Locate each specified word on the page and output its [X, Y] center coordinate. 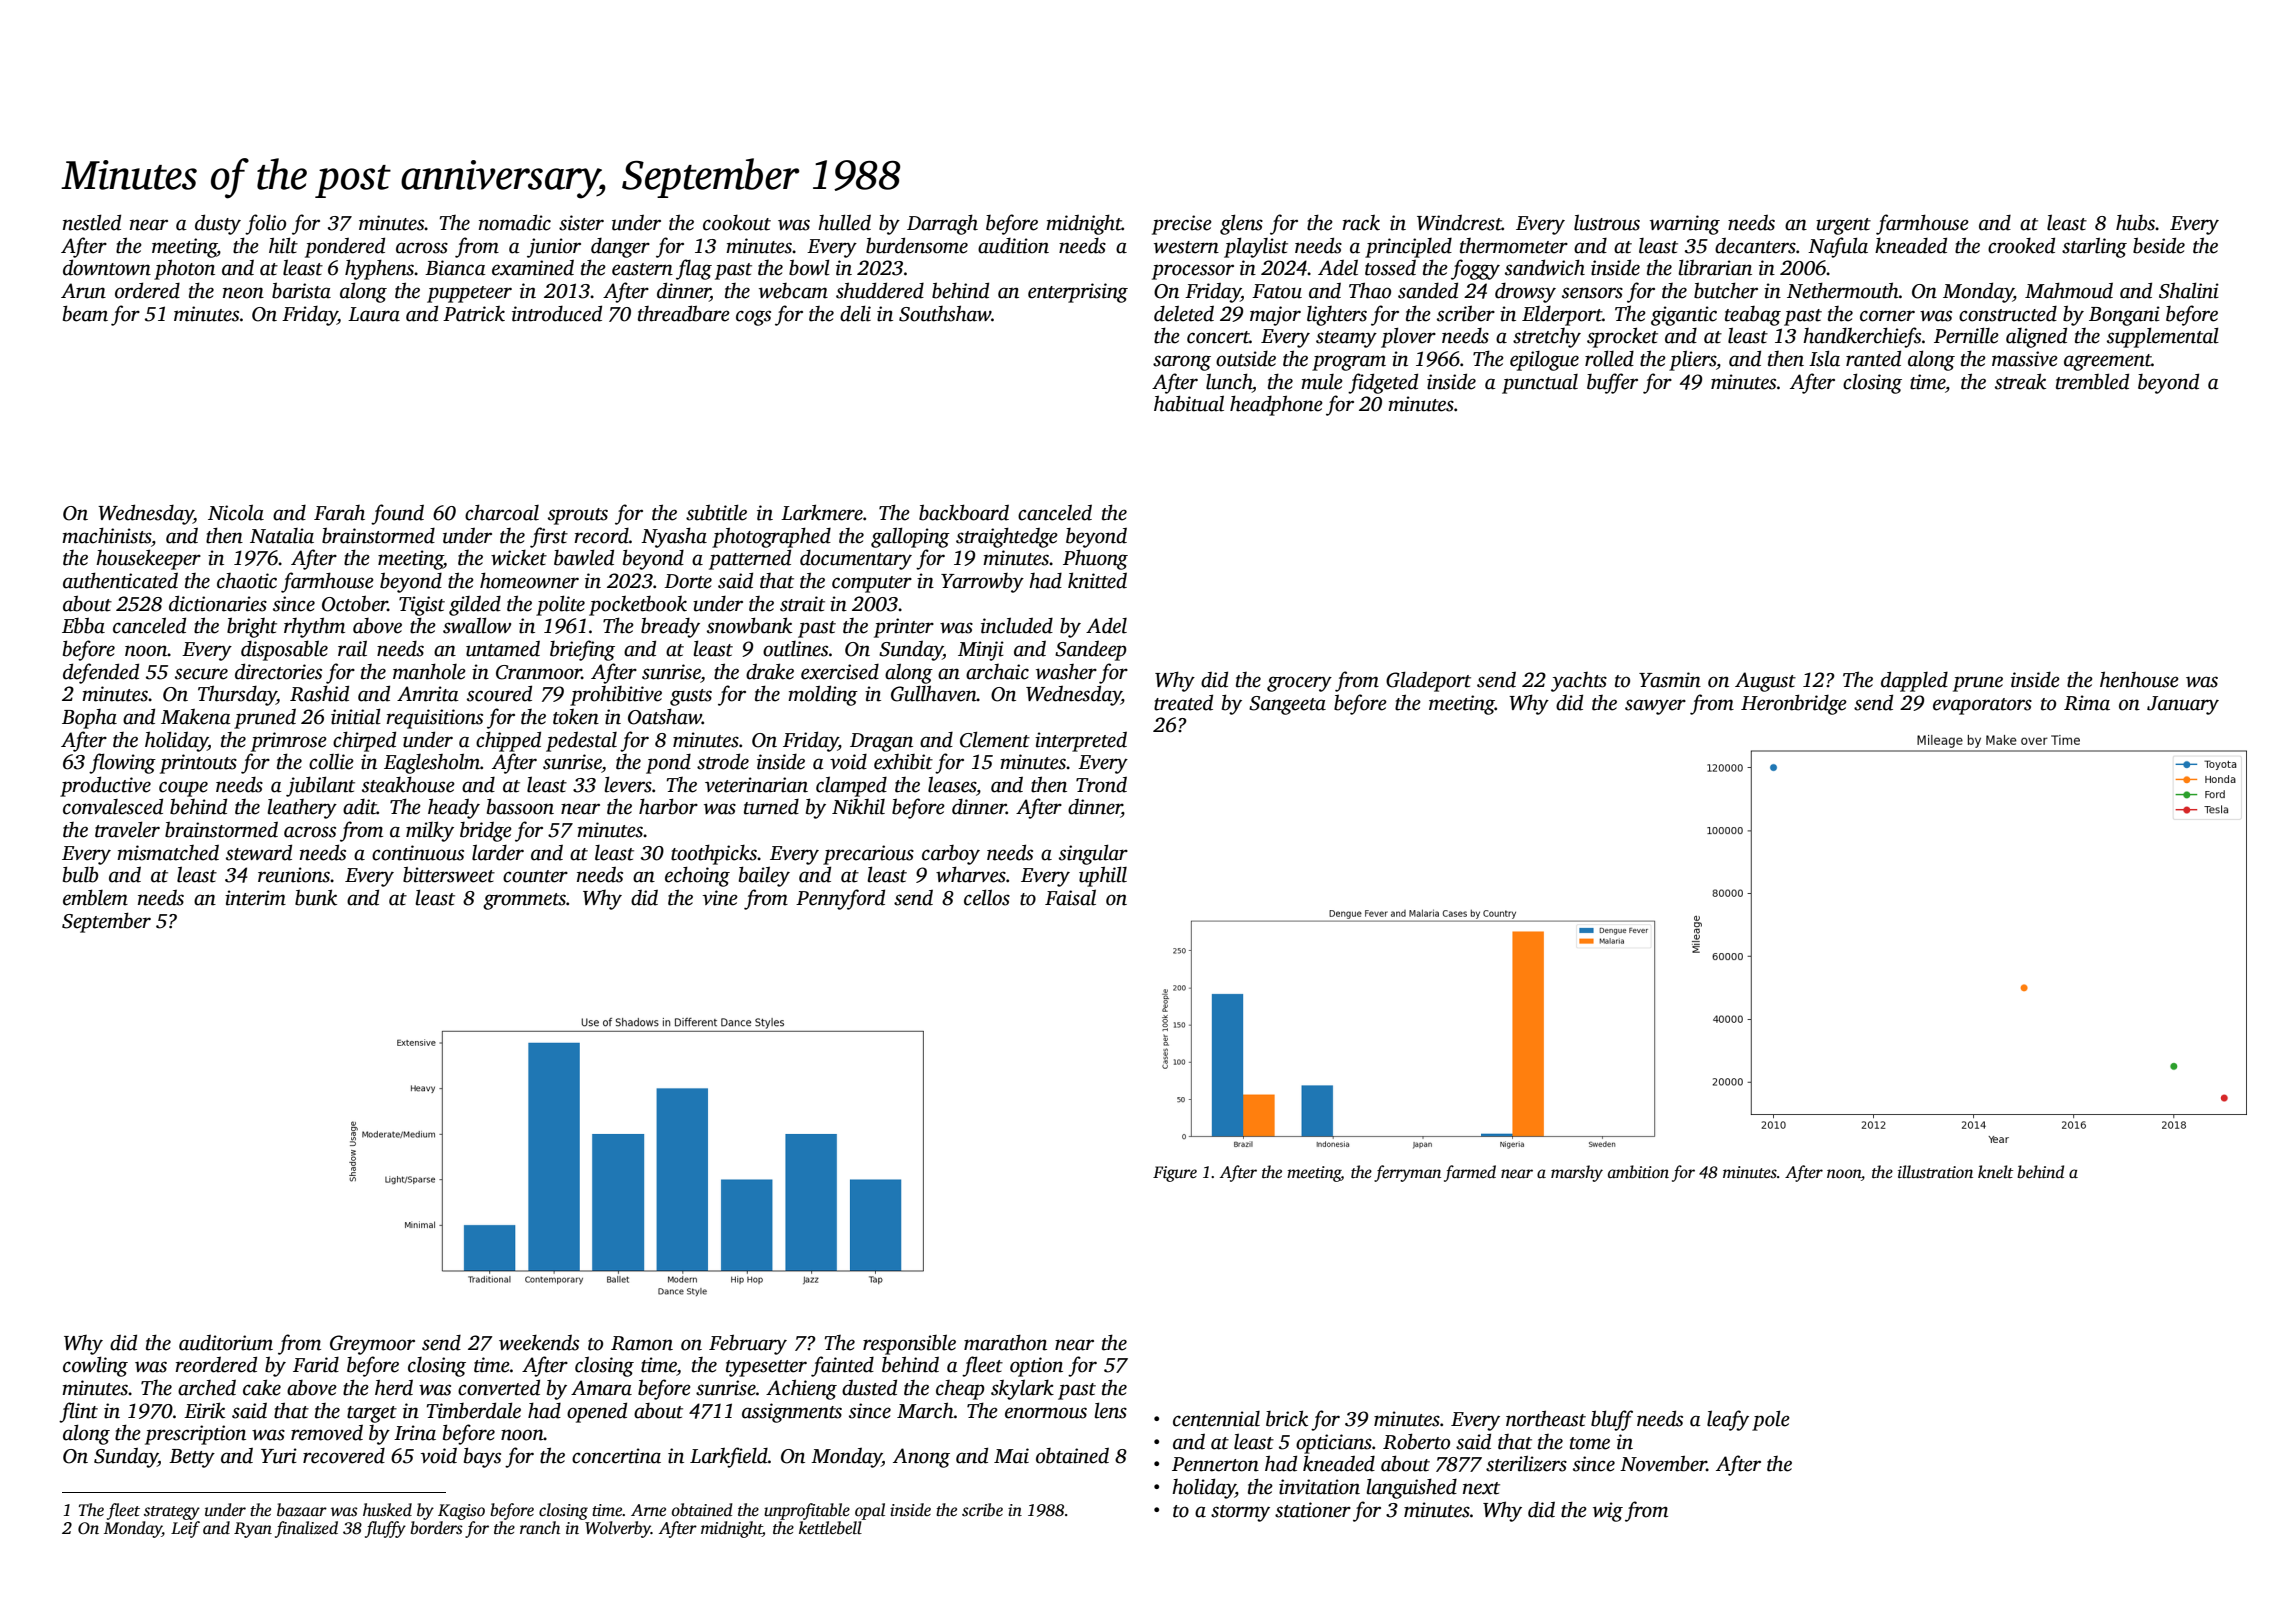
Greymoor [372, 1345]
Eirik [204, 1410]
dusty [218, 224]
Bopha [89, 719]
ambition [1638, 1172]
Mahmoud [2069, 290]
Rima [2087, 703]
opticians [1334, 1444]
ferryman [1407, 1173]
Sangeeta [1287, 705]
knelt [1995, 1172]
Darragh [942, 224]
